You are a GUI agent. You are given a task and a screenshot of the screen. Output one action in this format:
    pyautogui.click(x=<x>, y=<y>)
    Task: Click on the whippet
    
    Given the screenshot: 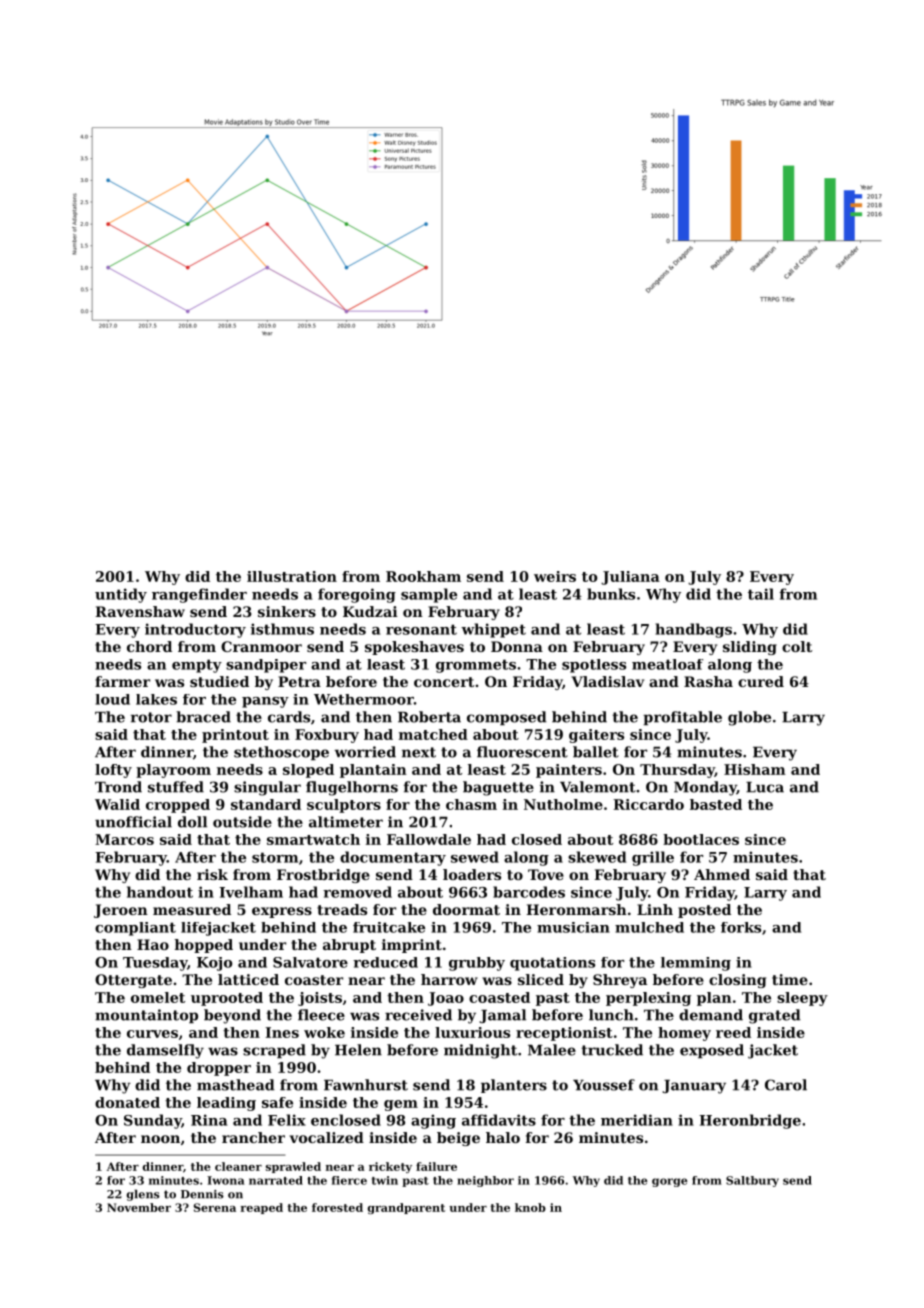 What is the action you would take?
    pyautogui.click(x=493, y=630)
